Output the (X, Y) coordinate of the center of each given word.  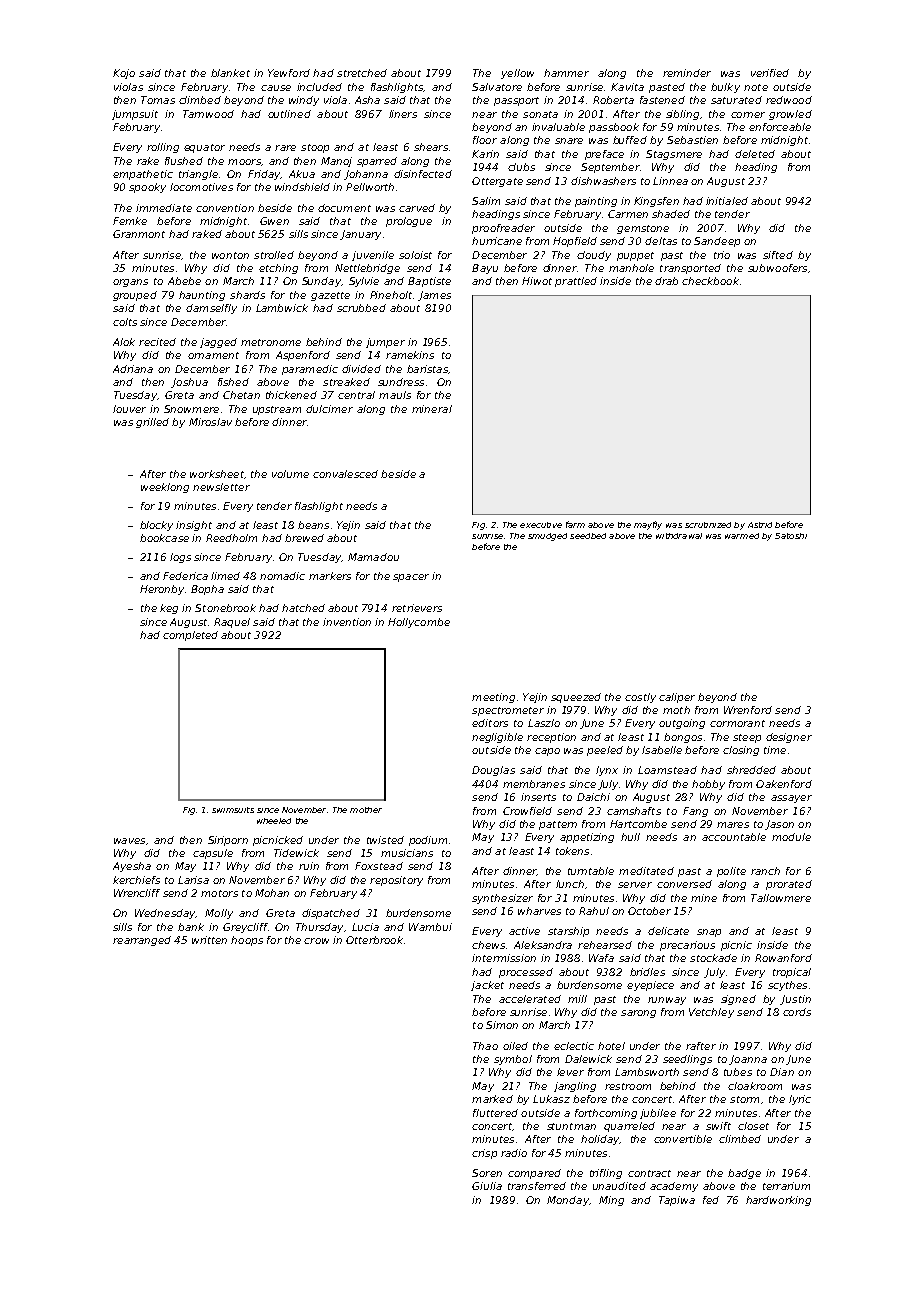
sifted (778, 255)
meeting (493, 698)
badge (744, 1174)
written (209, 940)
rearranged (142, 941)
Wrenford (748, 710)
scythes (787, 986)
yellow (517, 74)
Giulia (487, 1186)
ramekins (410, 355)
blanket (230, 73)
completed (190, 636)
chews (488, 945)
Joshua (189, 383)
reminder (687, 73)
